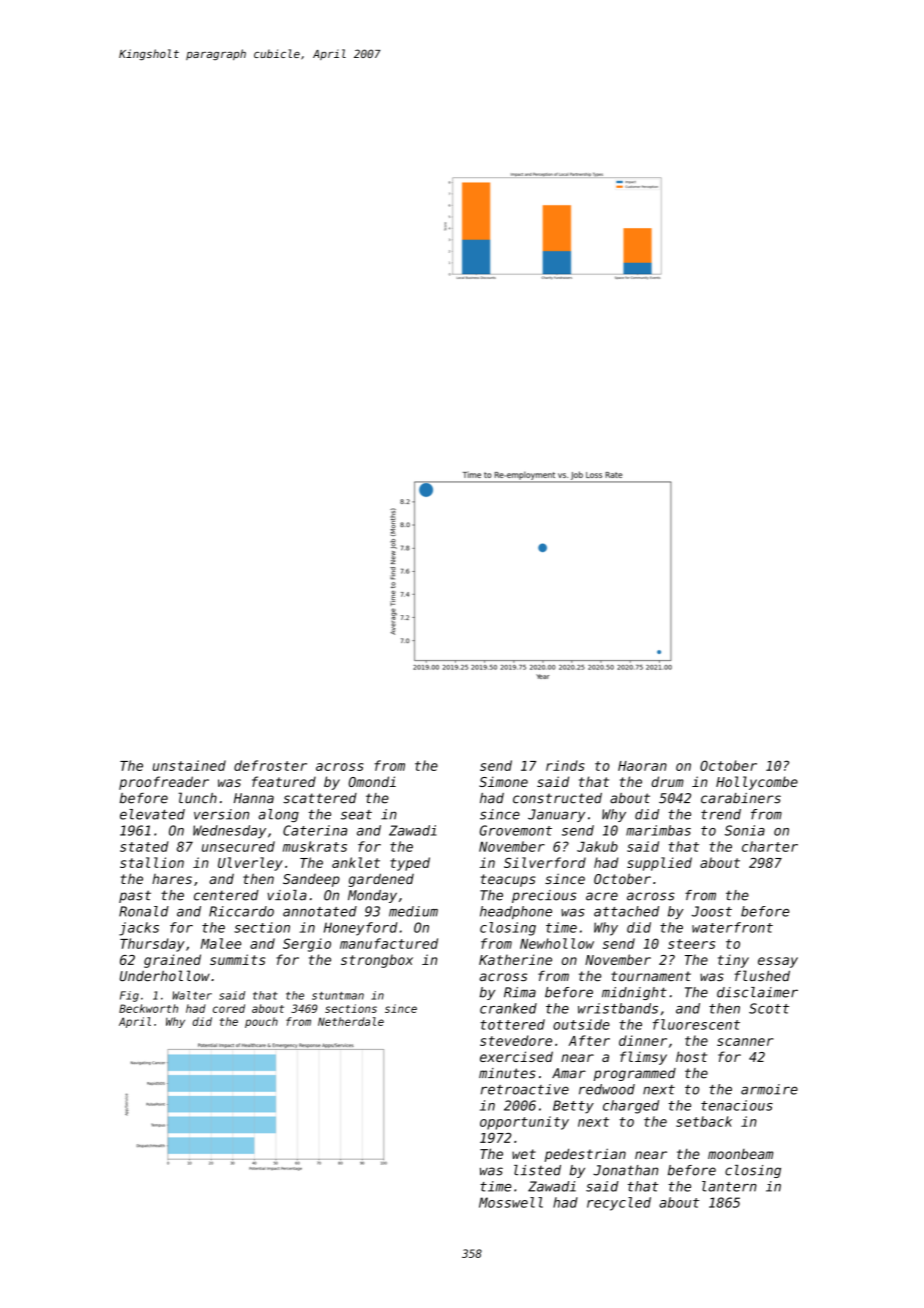 This image has width=924, height=1308. Describe the element at coordinates (769, 1089) in the image. I see `armoire` at that location.
